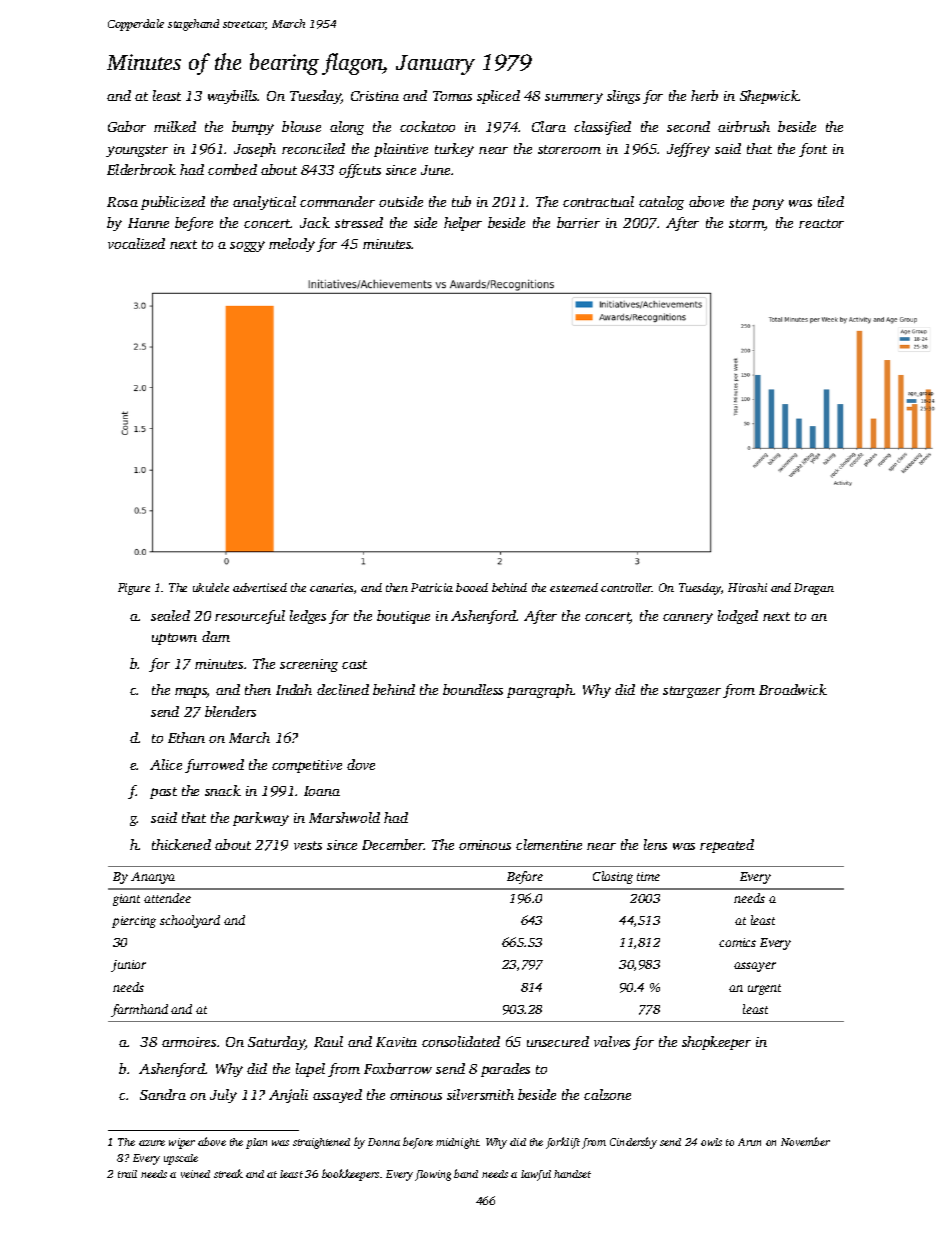 The height and width of the screenshot is (1233, 952). What do you see at coordinates (540, 691) in the screenshot?
I see `paragraph` at bounding box center [540, 691].
